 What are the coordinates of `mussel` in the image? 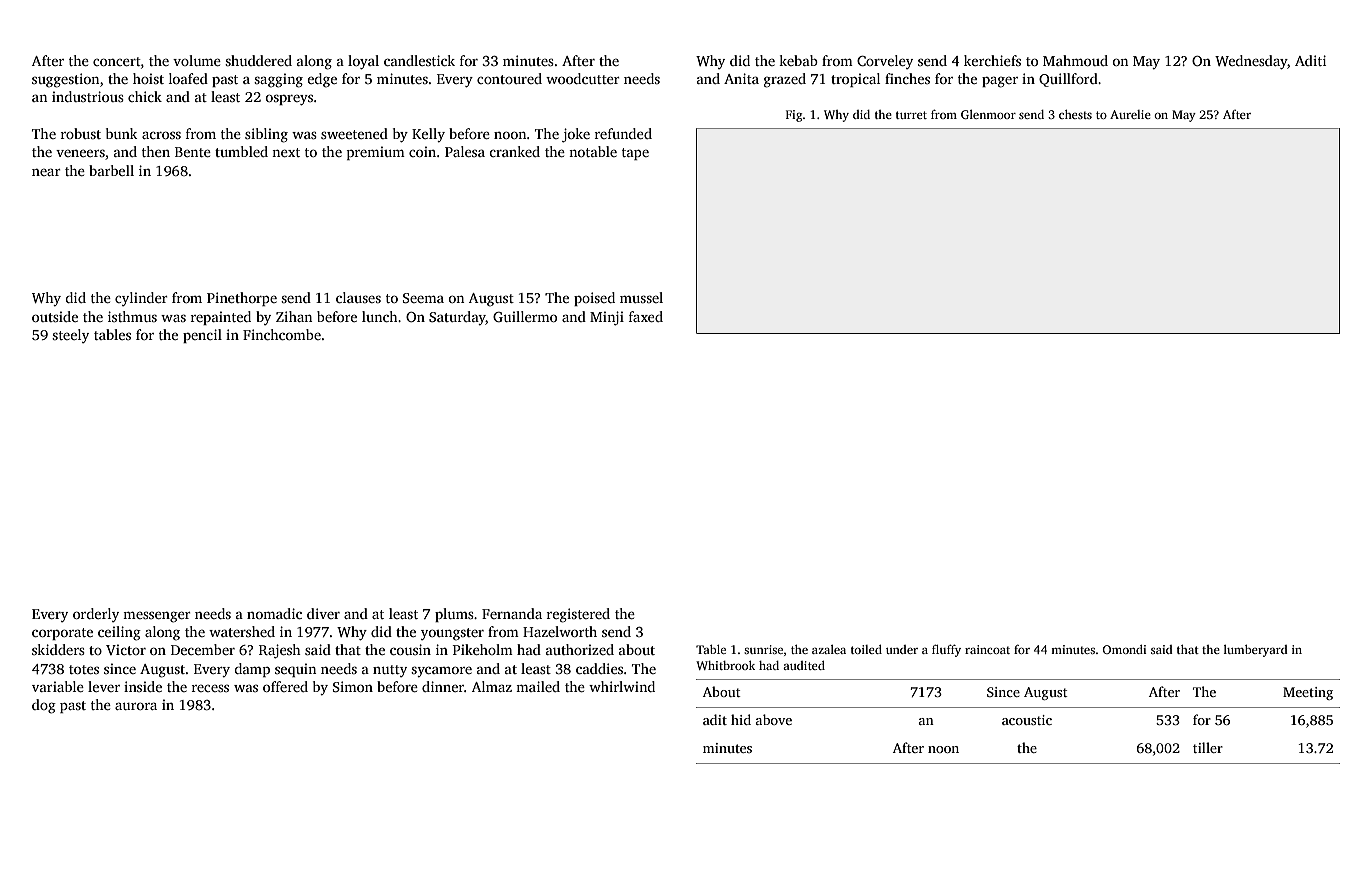 It's located at (641, 297).
